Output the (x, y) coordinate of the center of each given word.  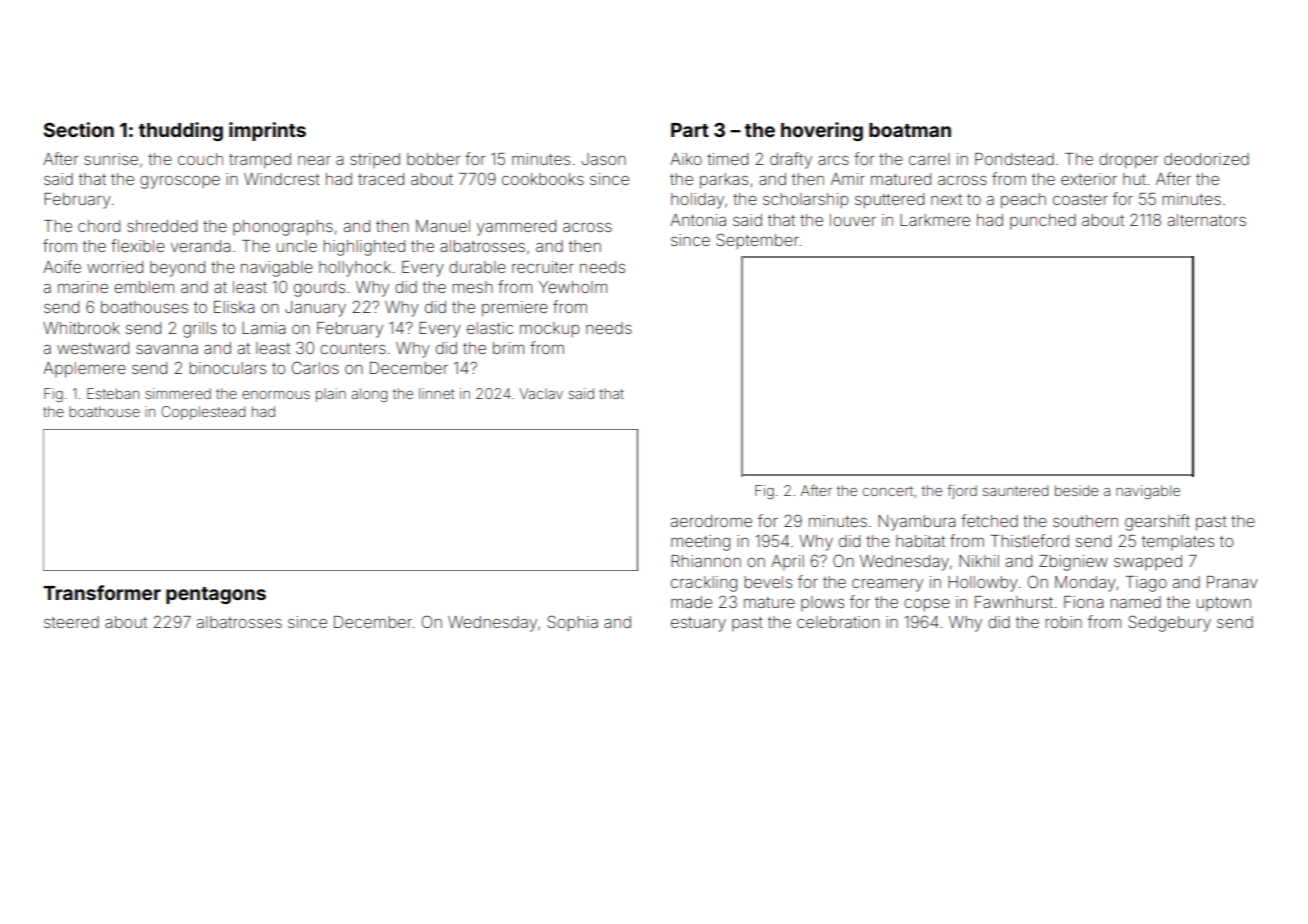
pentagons (216, 595)
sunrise (111, 159)
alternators (1207, 220)
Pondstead (1014, 159)
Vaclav (541, 393)
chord (99, 226)
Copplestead (203, 413)
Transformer (102, 592)
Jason (604, 159)
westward (93, 348)
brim (508, 348)
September (757, 241)
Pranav (1232, 582)
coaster (1080, 199)
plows (822, 603)
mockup (550, 329)
